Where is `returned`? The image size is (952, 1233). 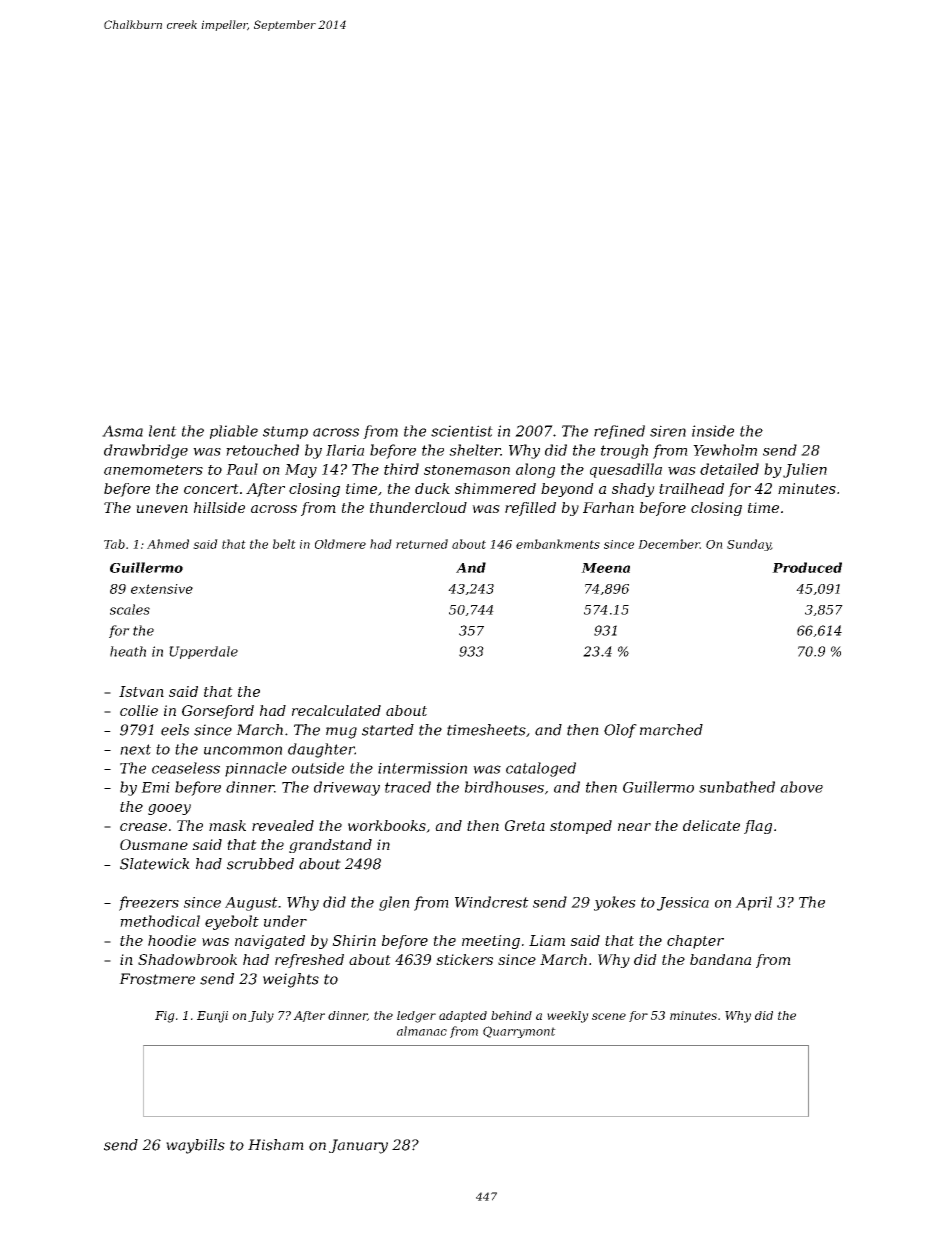
returned is located at coordinates (422, 544).
